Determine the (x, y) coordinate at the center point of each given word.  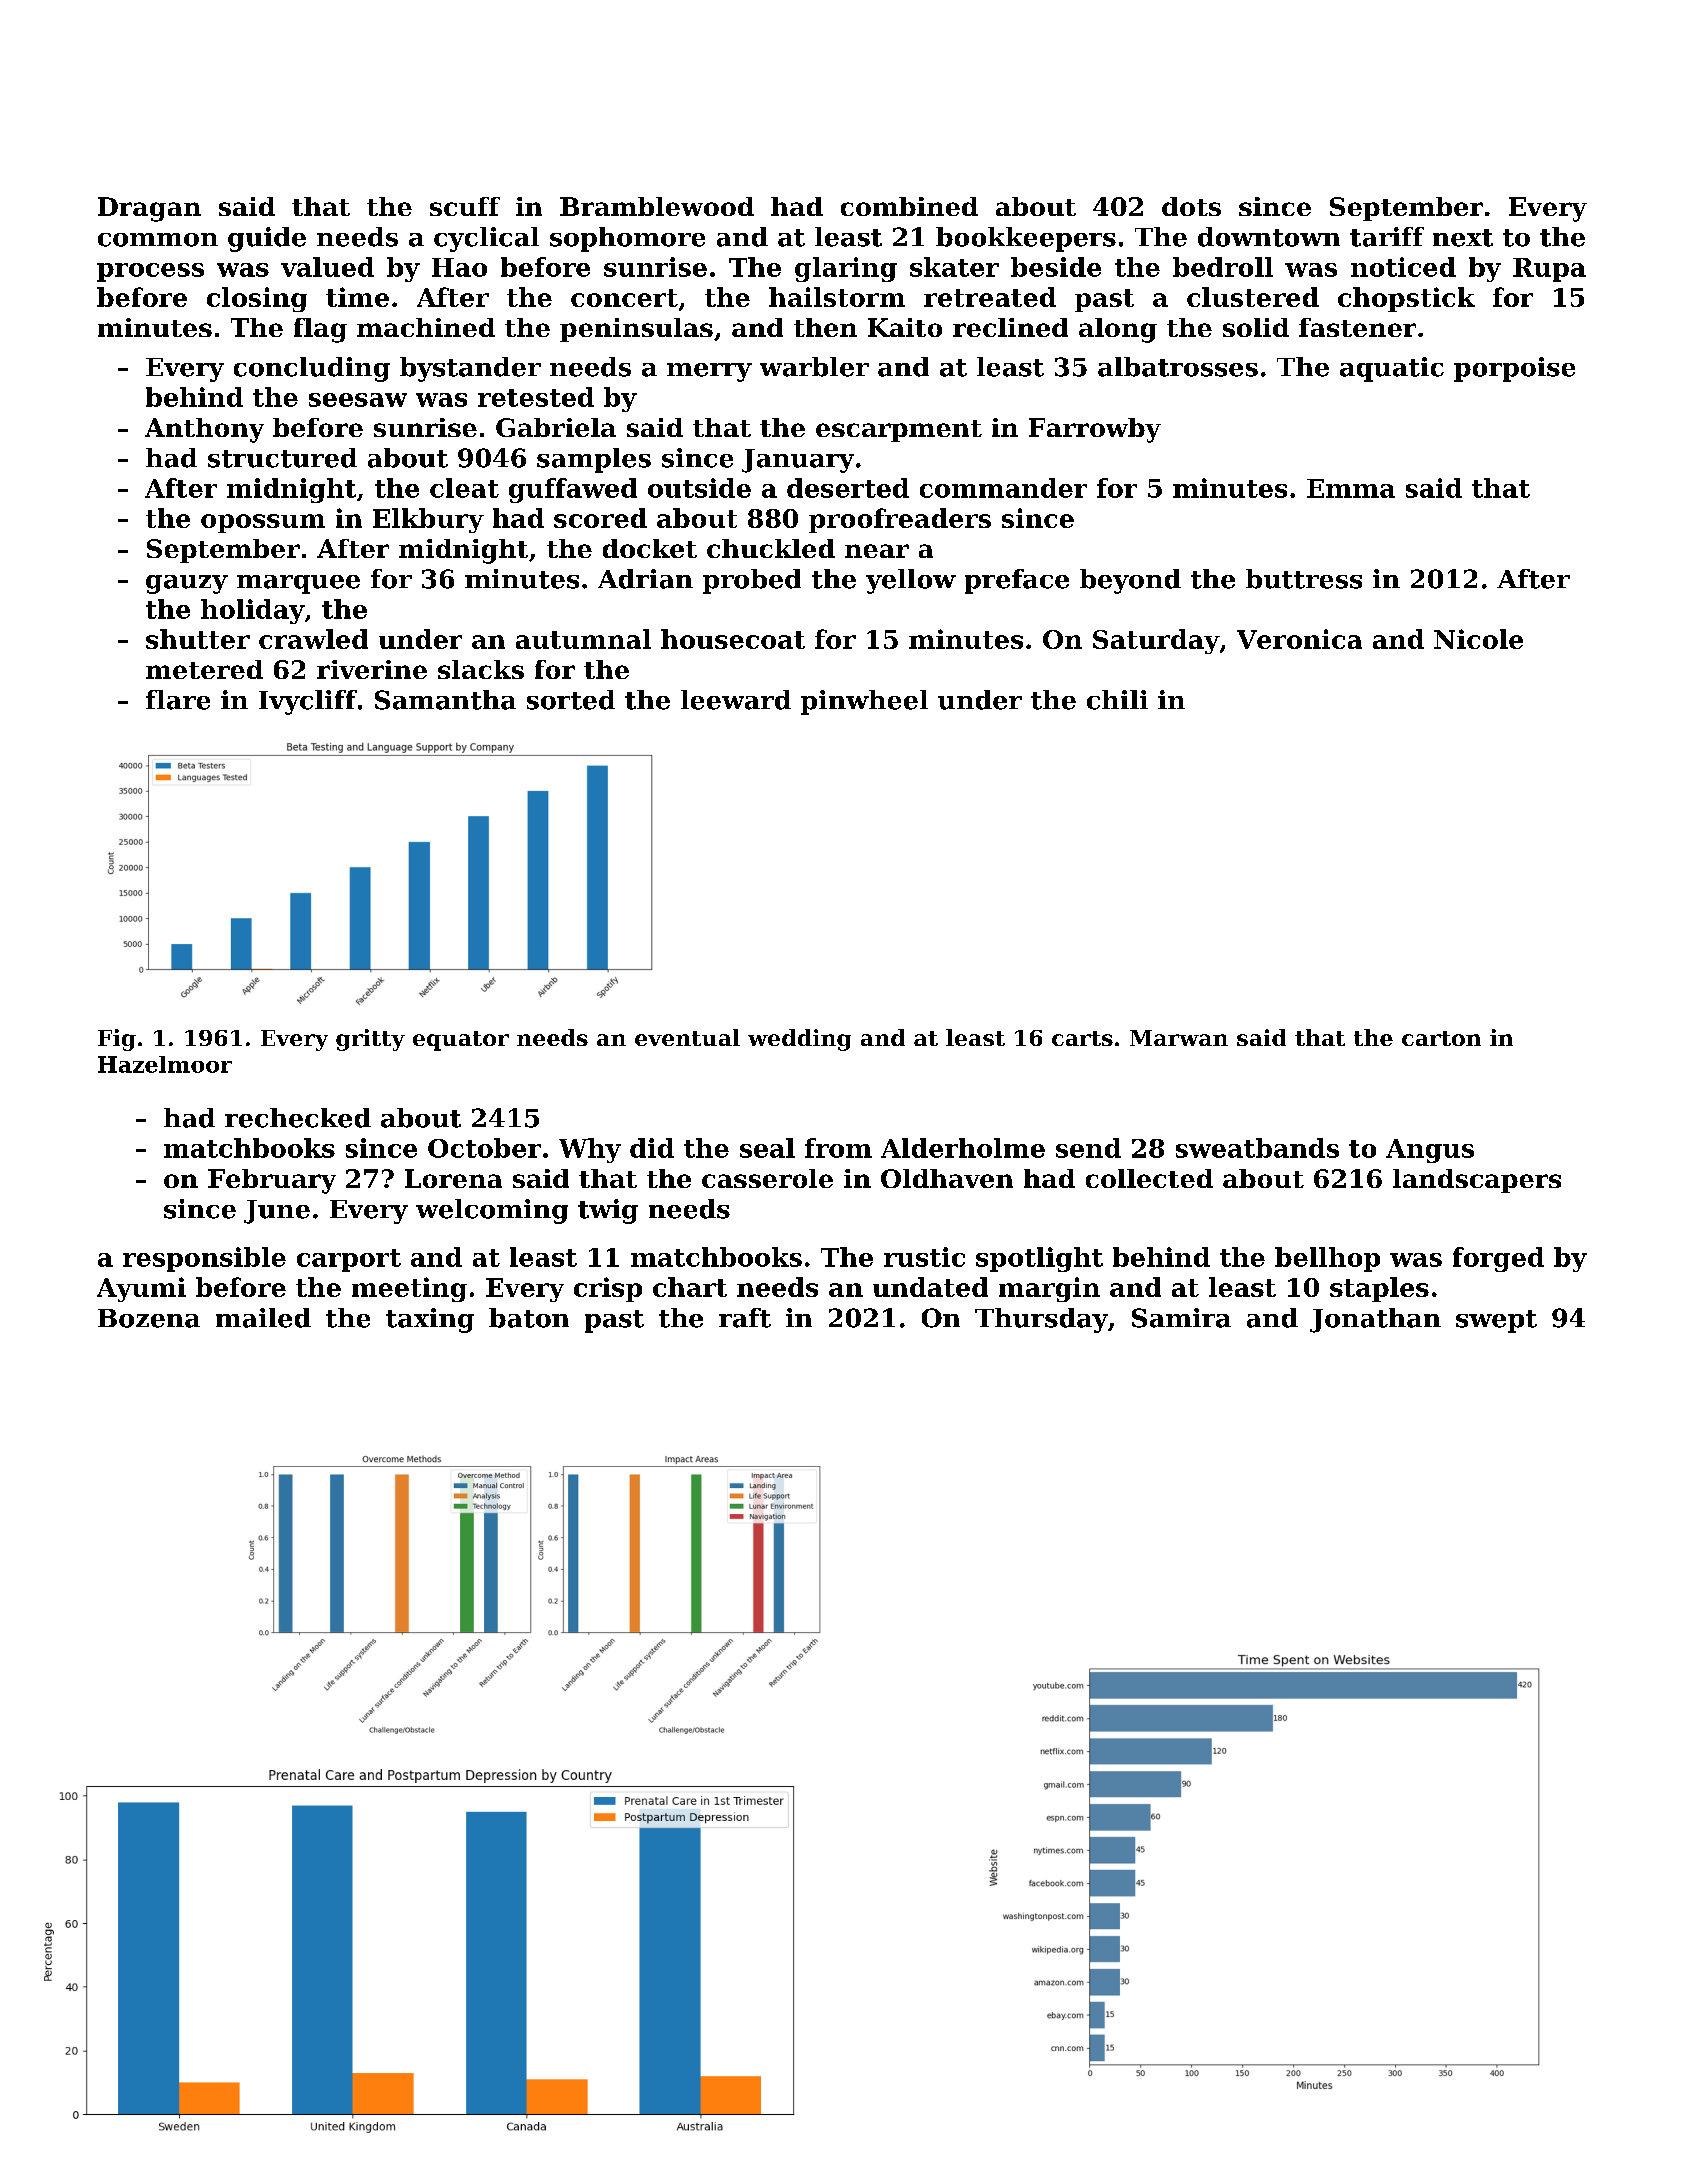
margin (1049, 1289)
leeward (736, 700)
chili (1117, 700)
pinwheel (864, 702)
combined (909, 206)
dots (1191, 206)
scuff (465, 206)
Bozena (149, 1318)
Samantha (445, 700)
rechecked (298, 1118)
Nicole (1478, 639)
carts (1082, 1038)
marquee (298, 584)
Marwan (1179, 1038)
